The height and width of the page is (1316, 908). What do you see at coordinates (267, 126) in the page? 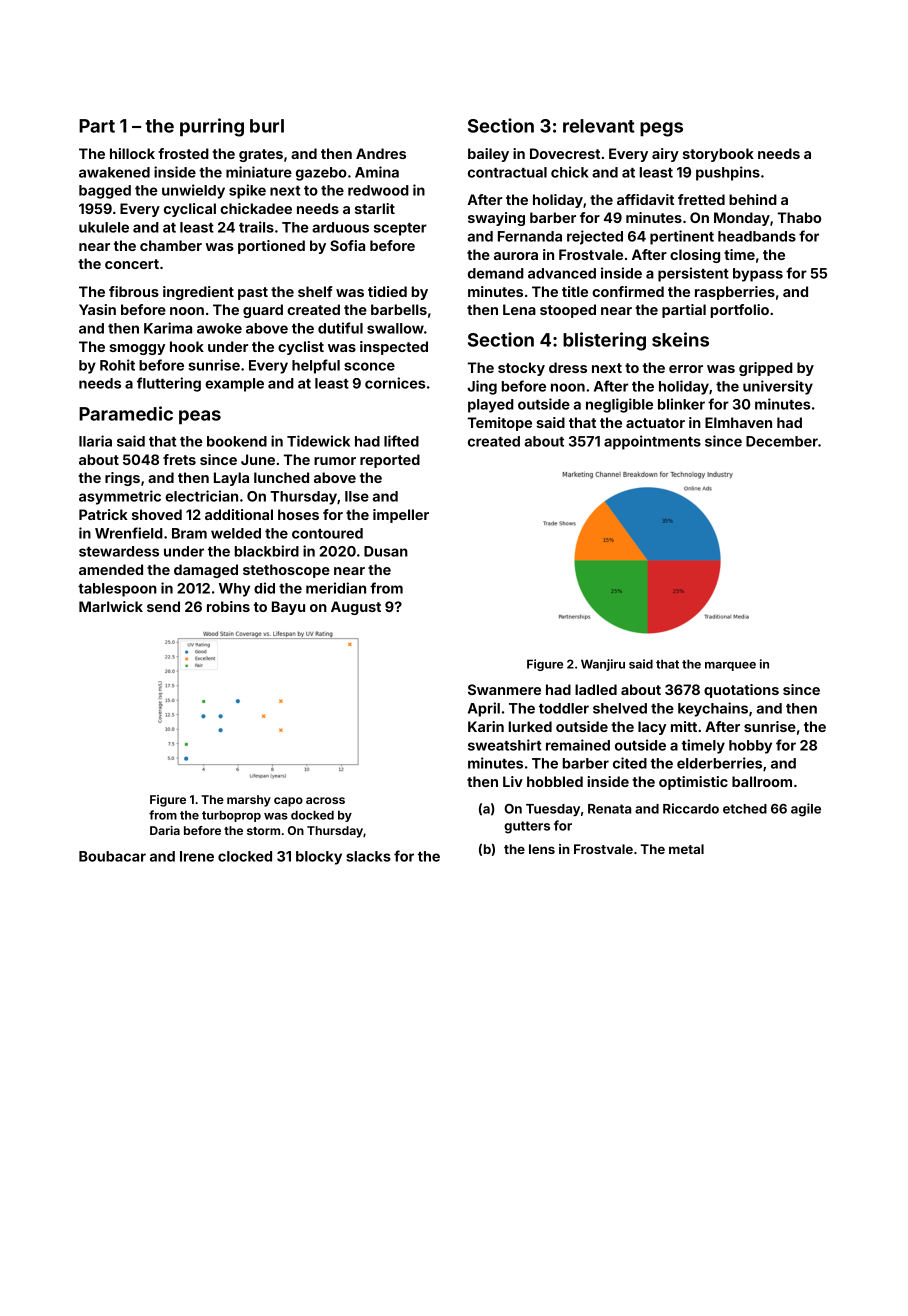
I see `burl` at bounding box center [267, 126].
